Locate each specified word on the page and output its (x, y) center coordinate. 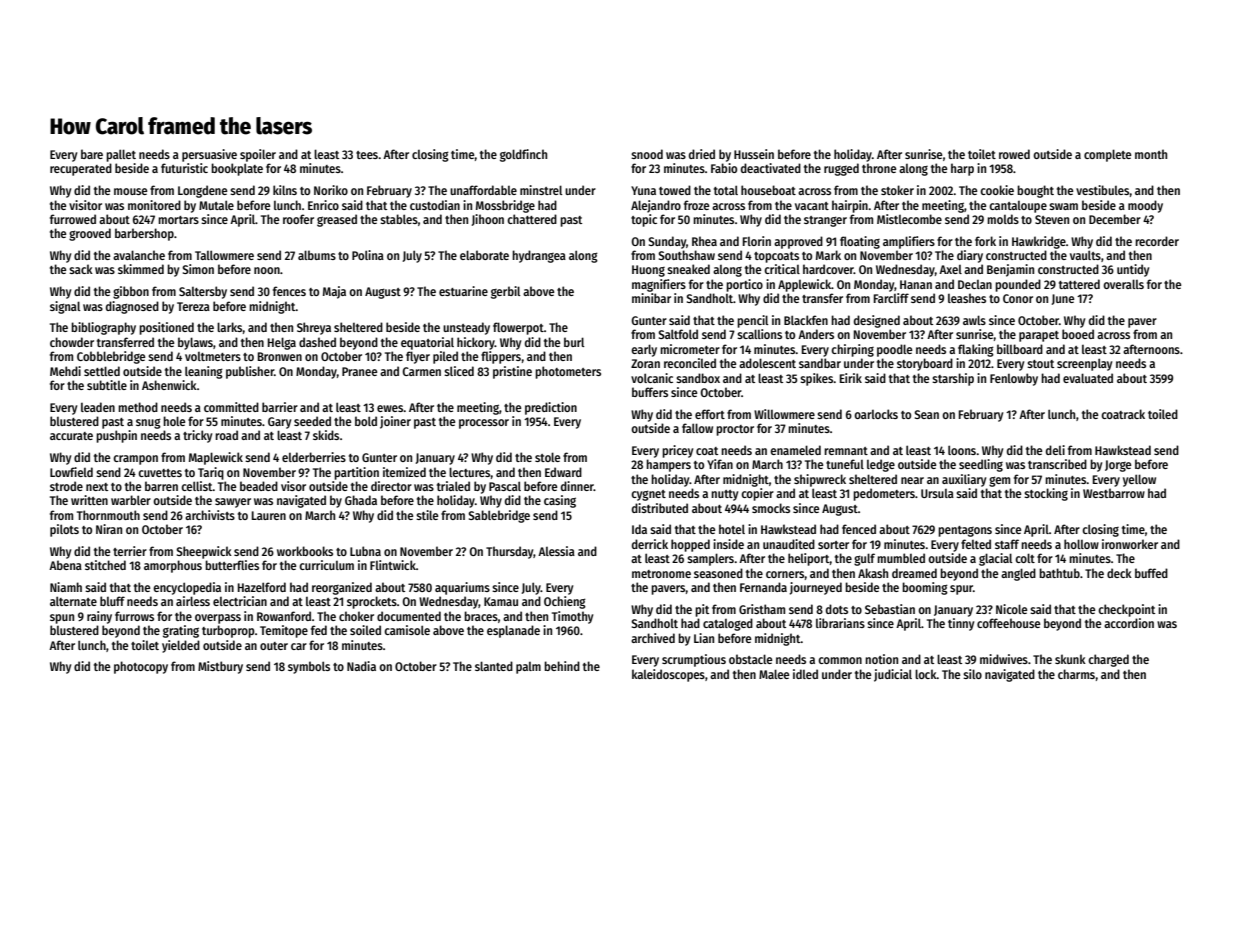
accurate (71, 436)
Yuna (643, 190)
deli (1055, 450)
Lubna (365, 551)
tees (367, 155)
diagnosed (132, 307)
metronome (661, 574)
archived (653, 638)
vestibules (1102, 190)
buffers (650, 392)
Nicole (1011, 609)
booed (1078, 334)
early (644, 350)
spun (62, 619)
